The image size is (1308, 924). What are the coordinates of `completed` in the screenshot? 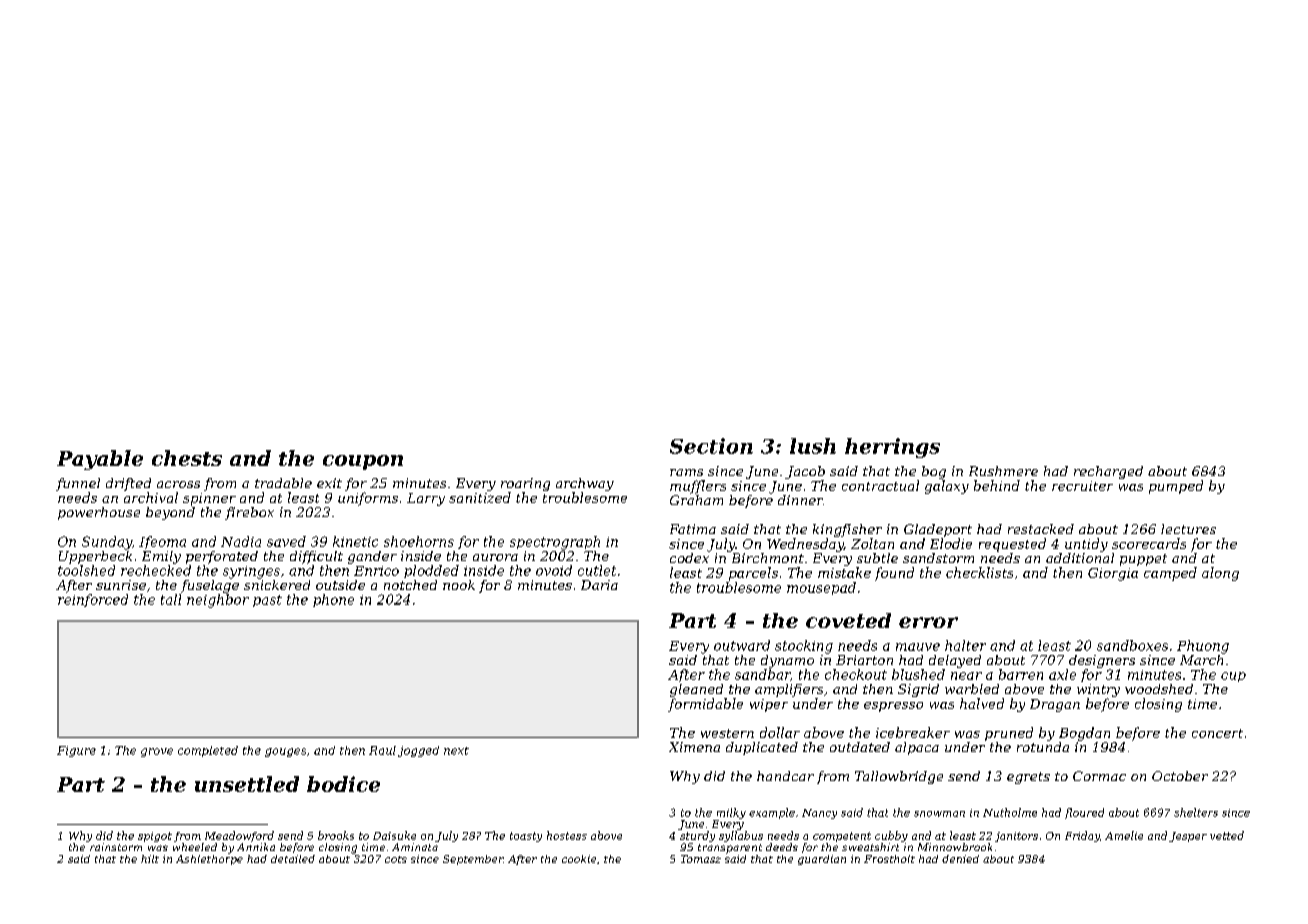 It's located at (208, 751).
